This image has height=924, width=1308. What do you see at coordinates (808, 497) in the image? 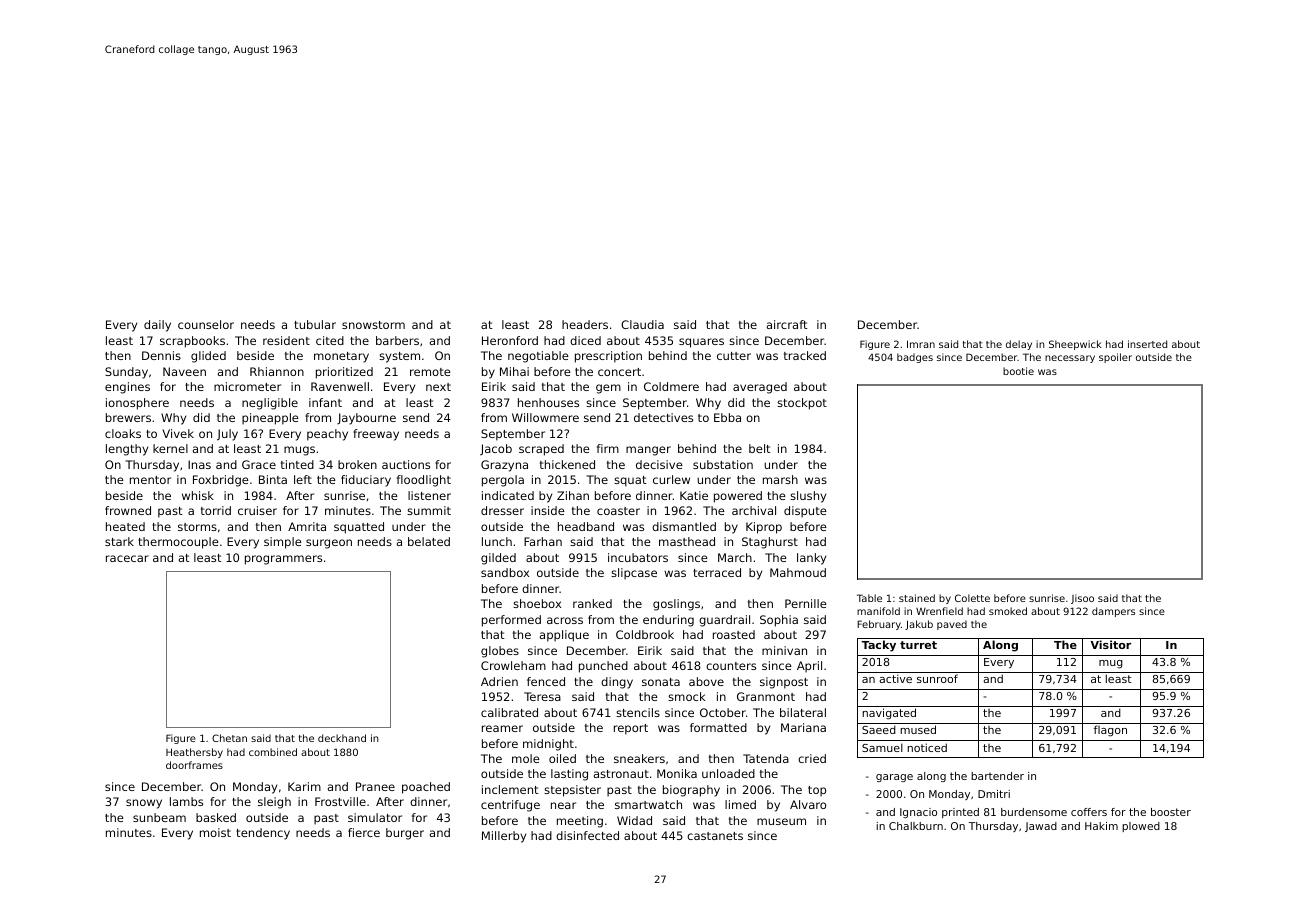
I see `slushy` at bounding box center [808, 497].
